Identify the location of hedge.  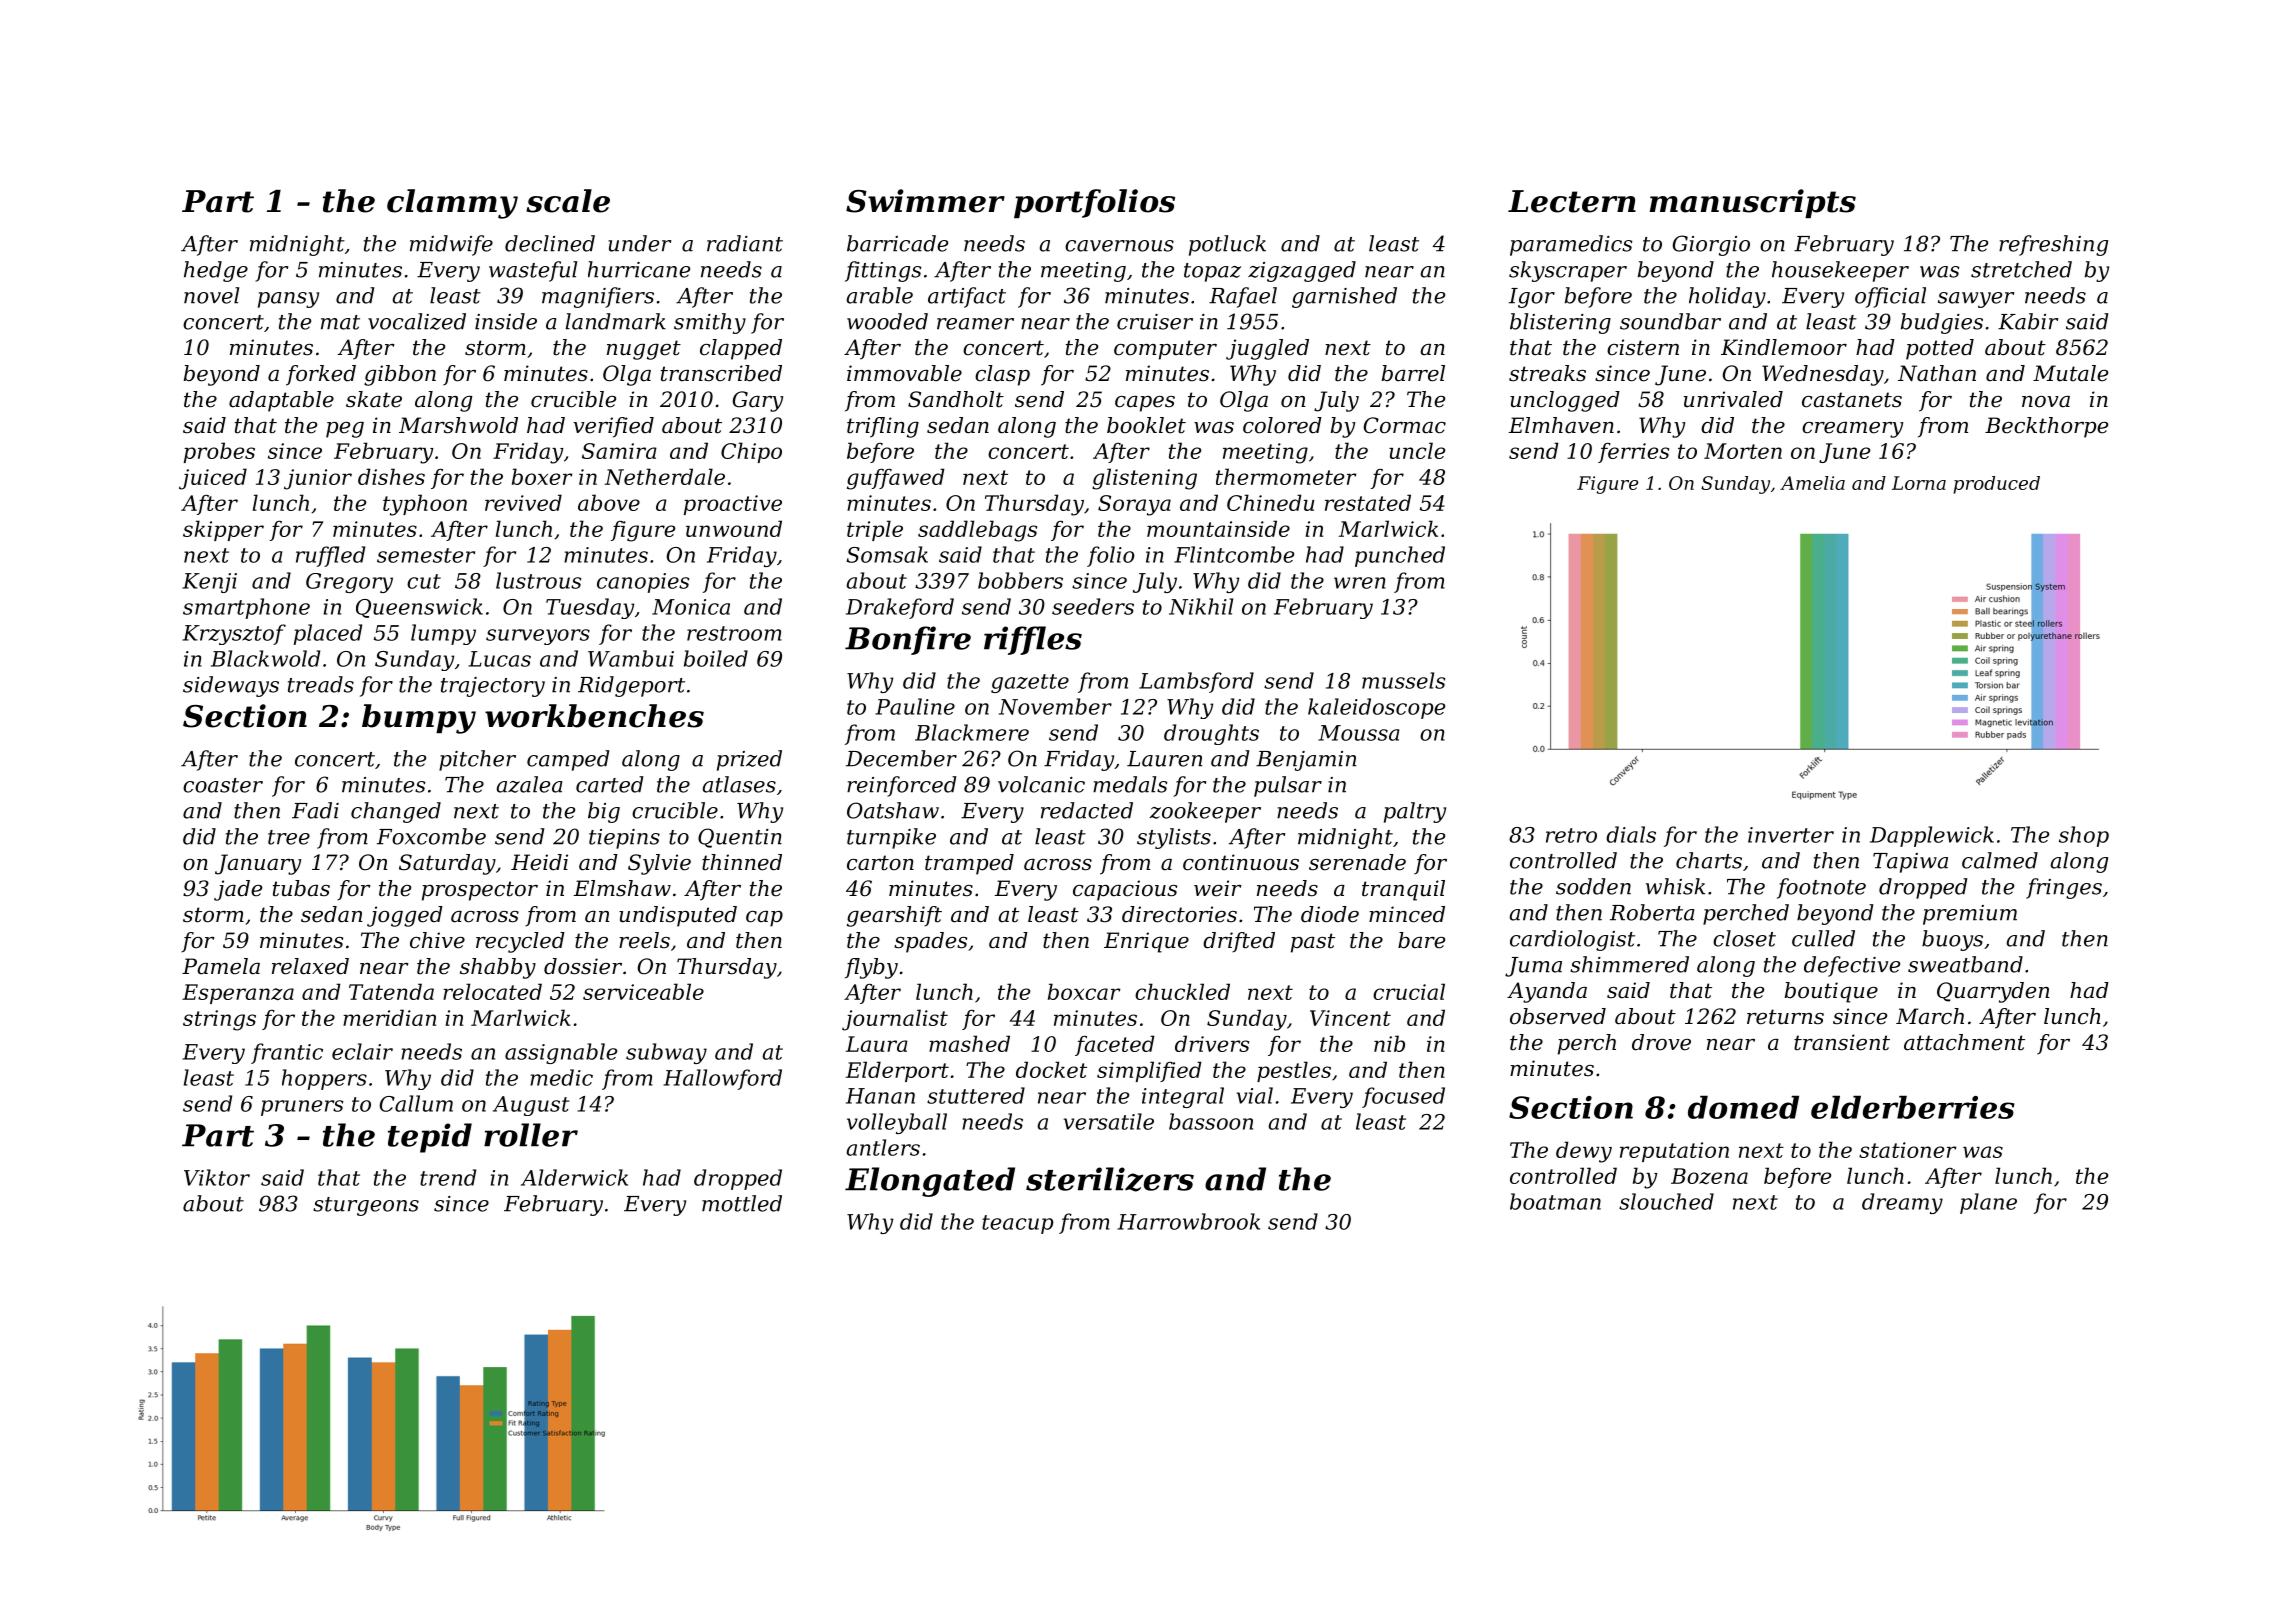
(216, 271).
